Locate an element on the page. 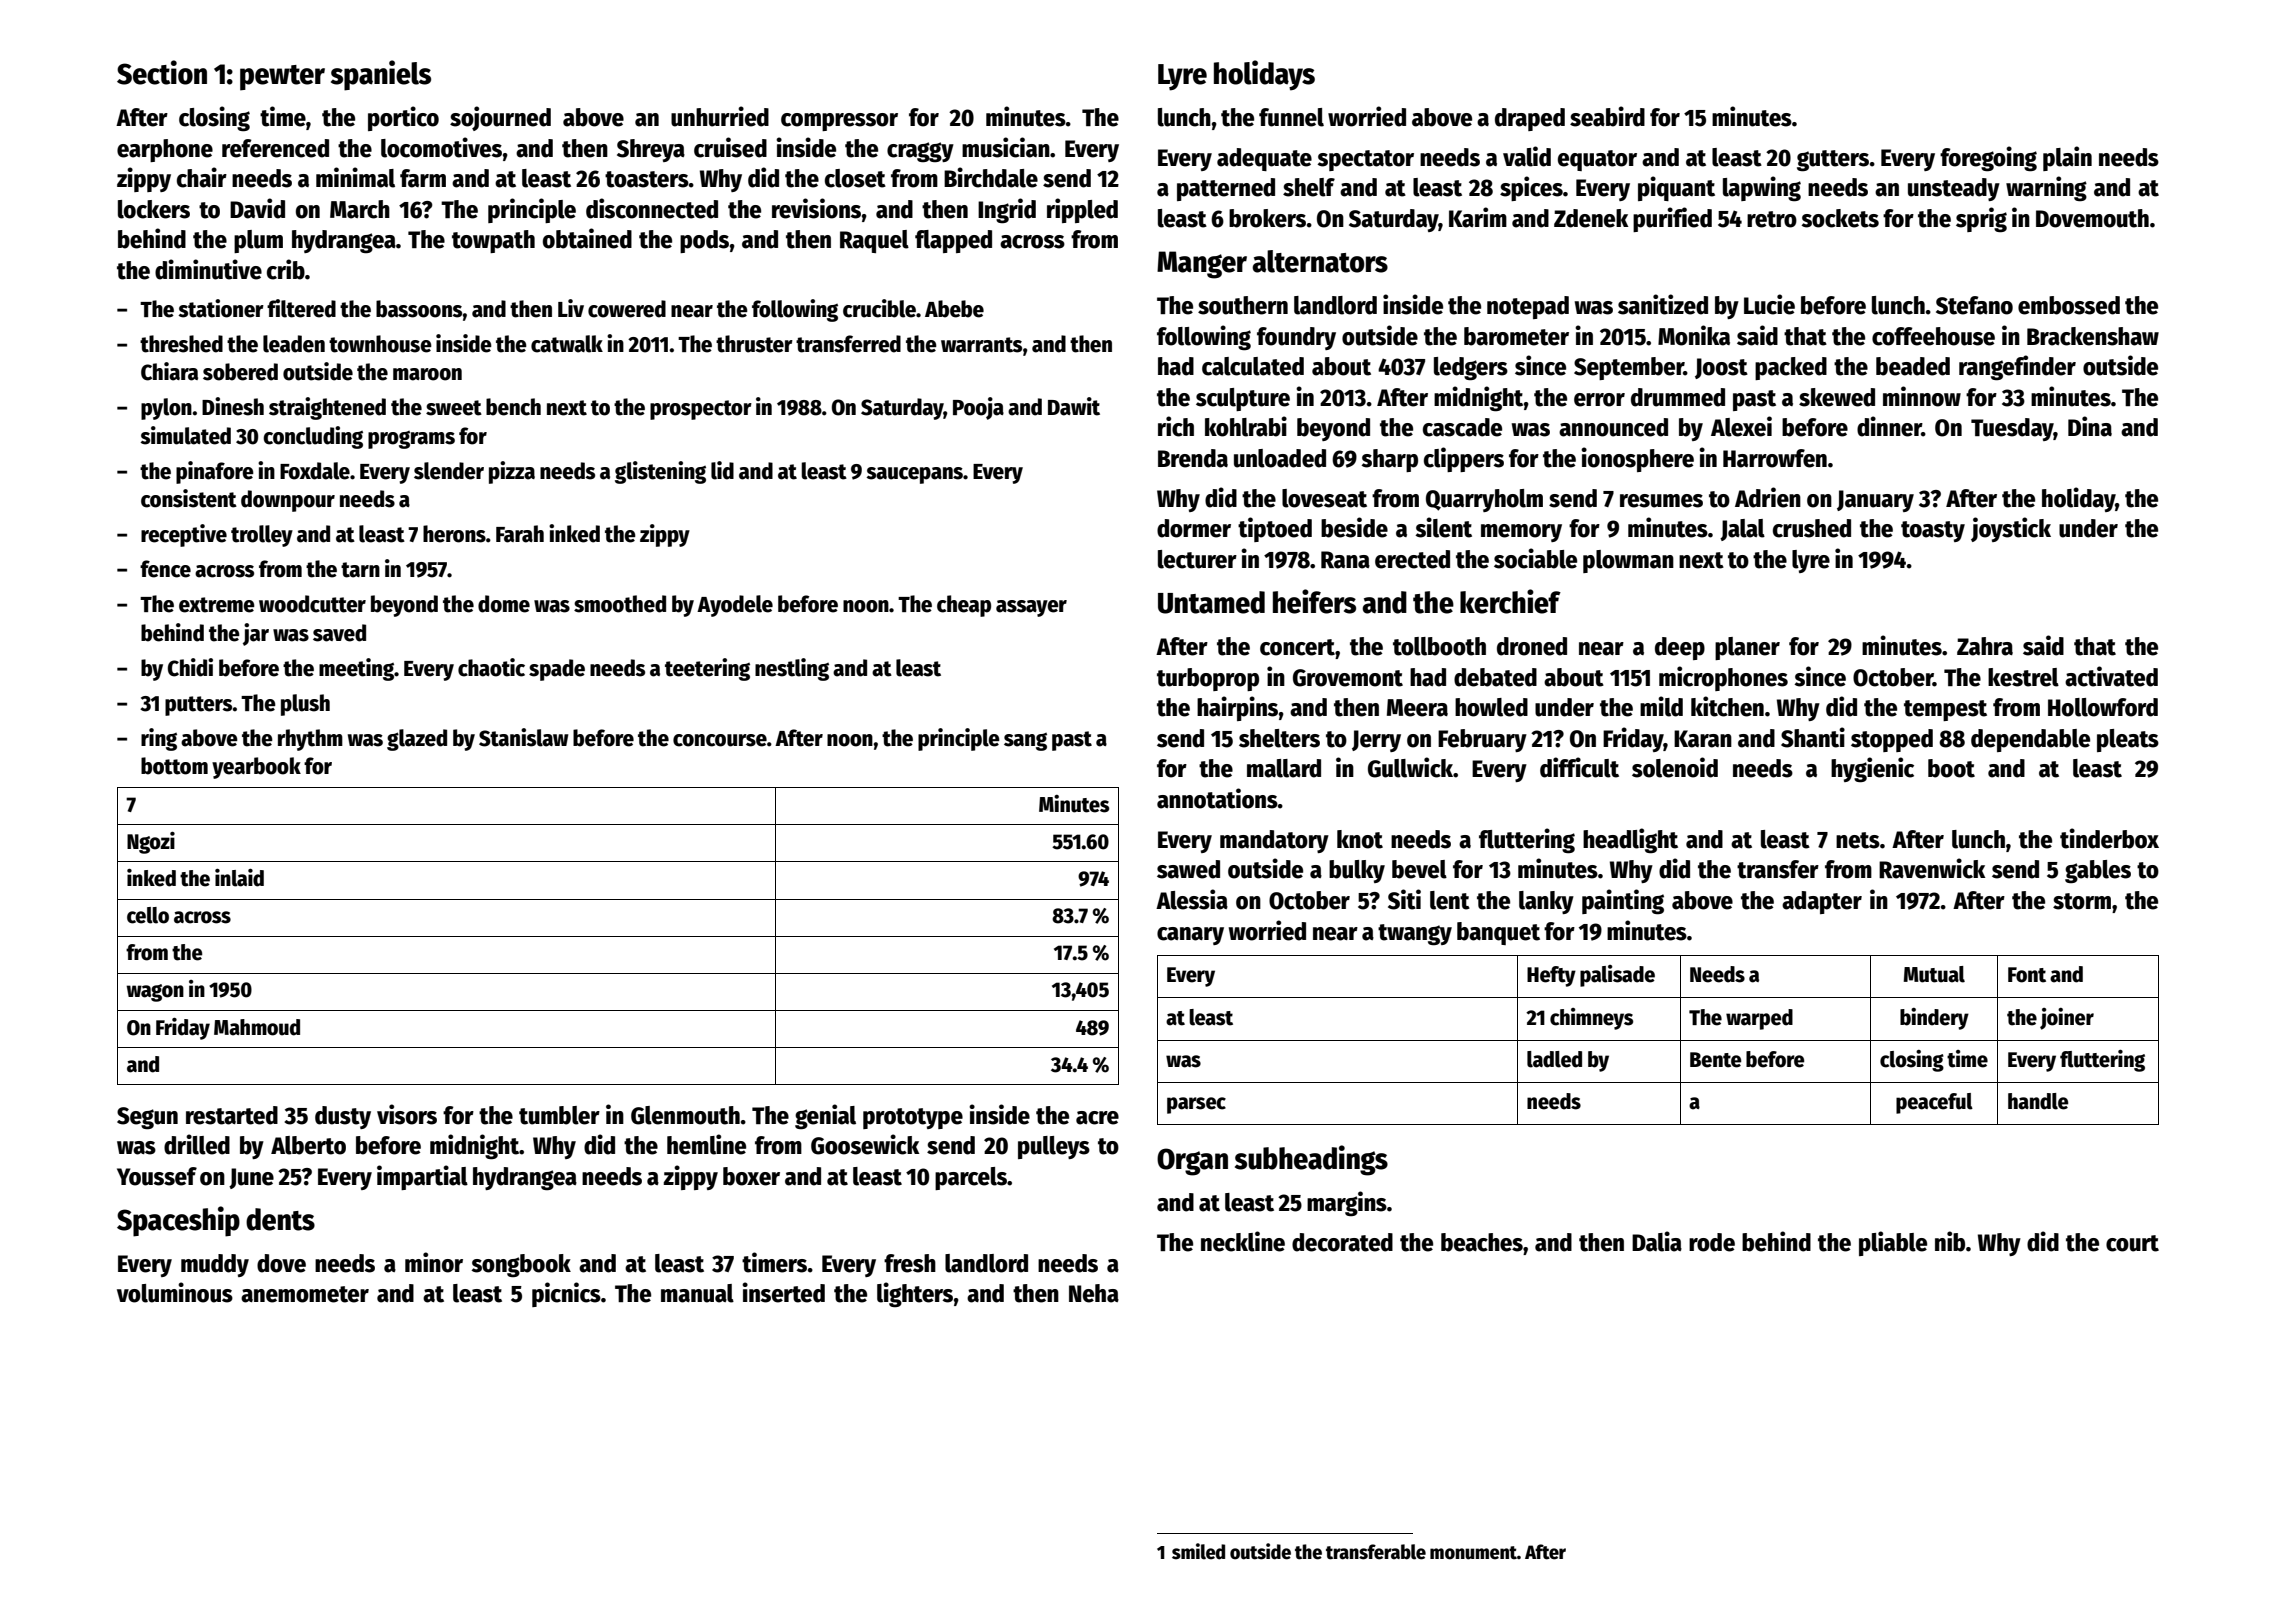  smiled is located at coordinates (1198, 1551).
